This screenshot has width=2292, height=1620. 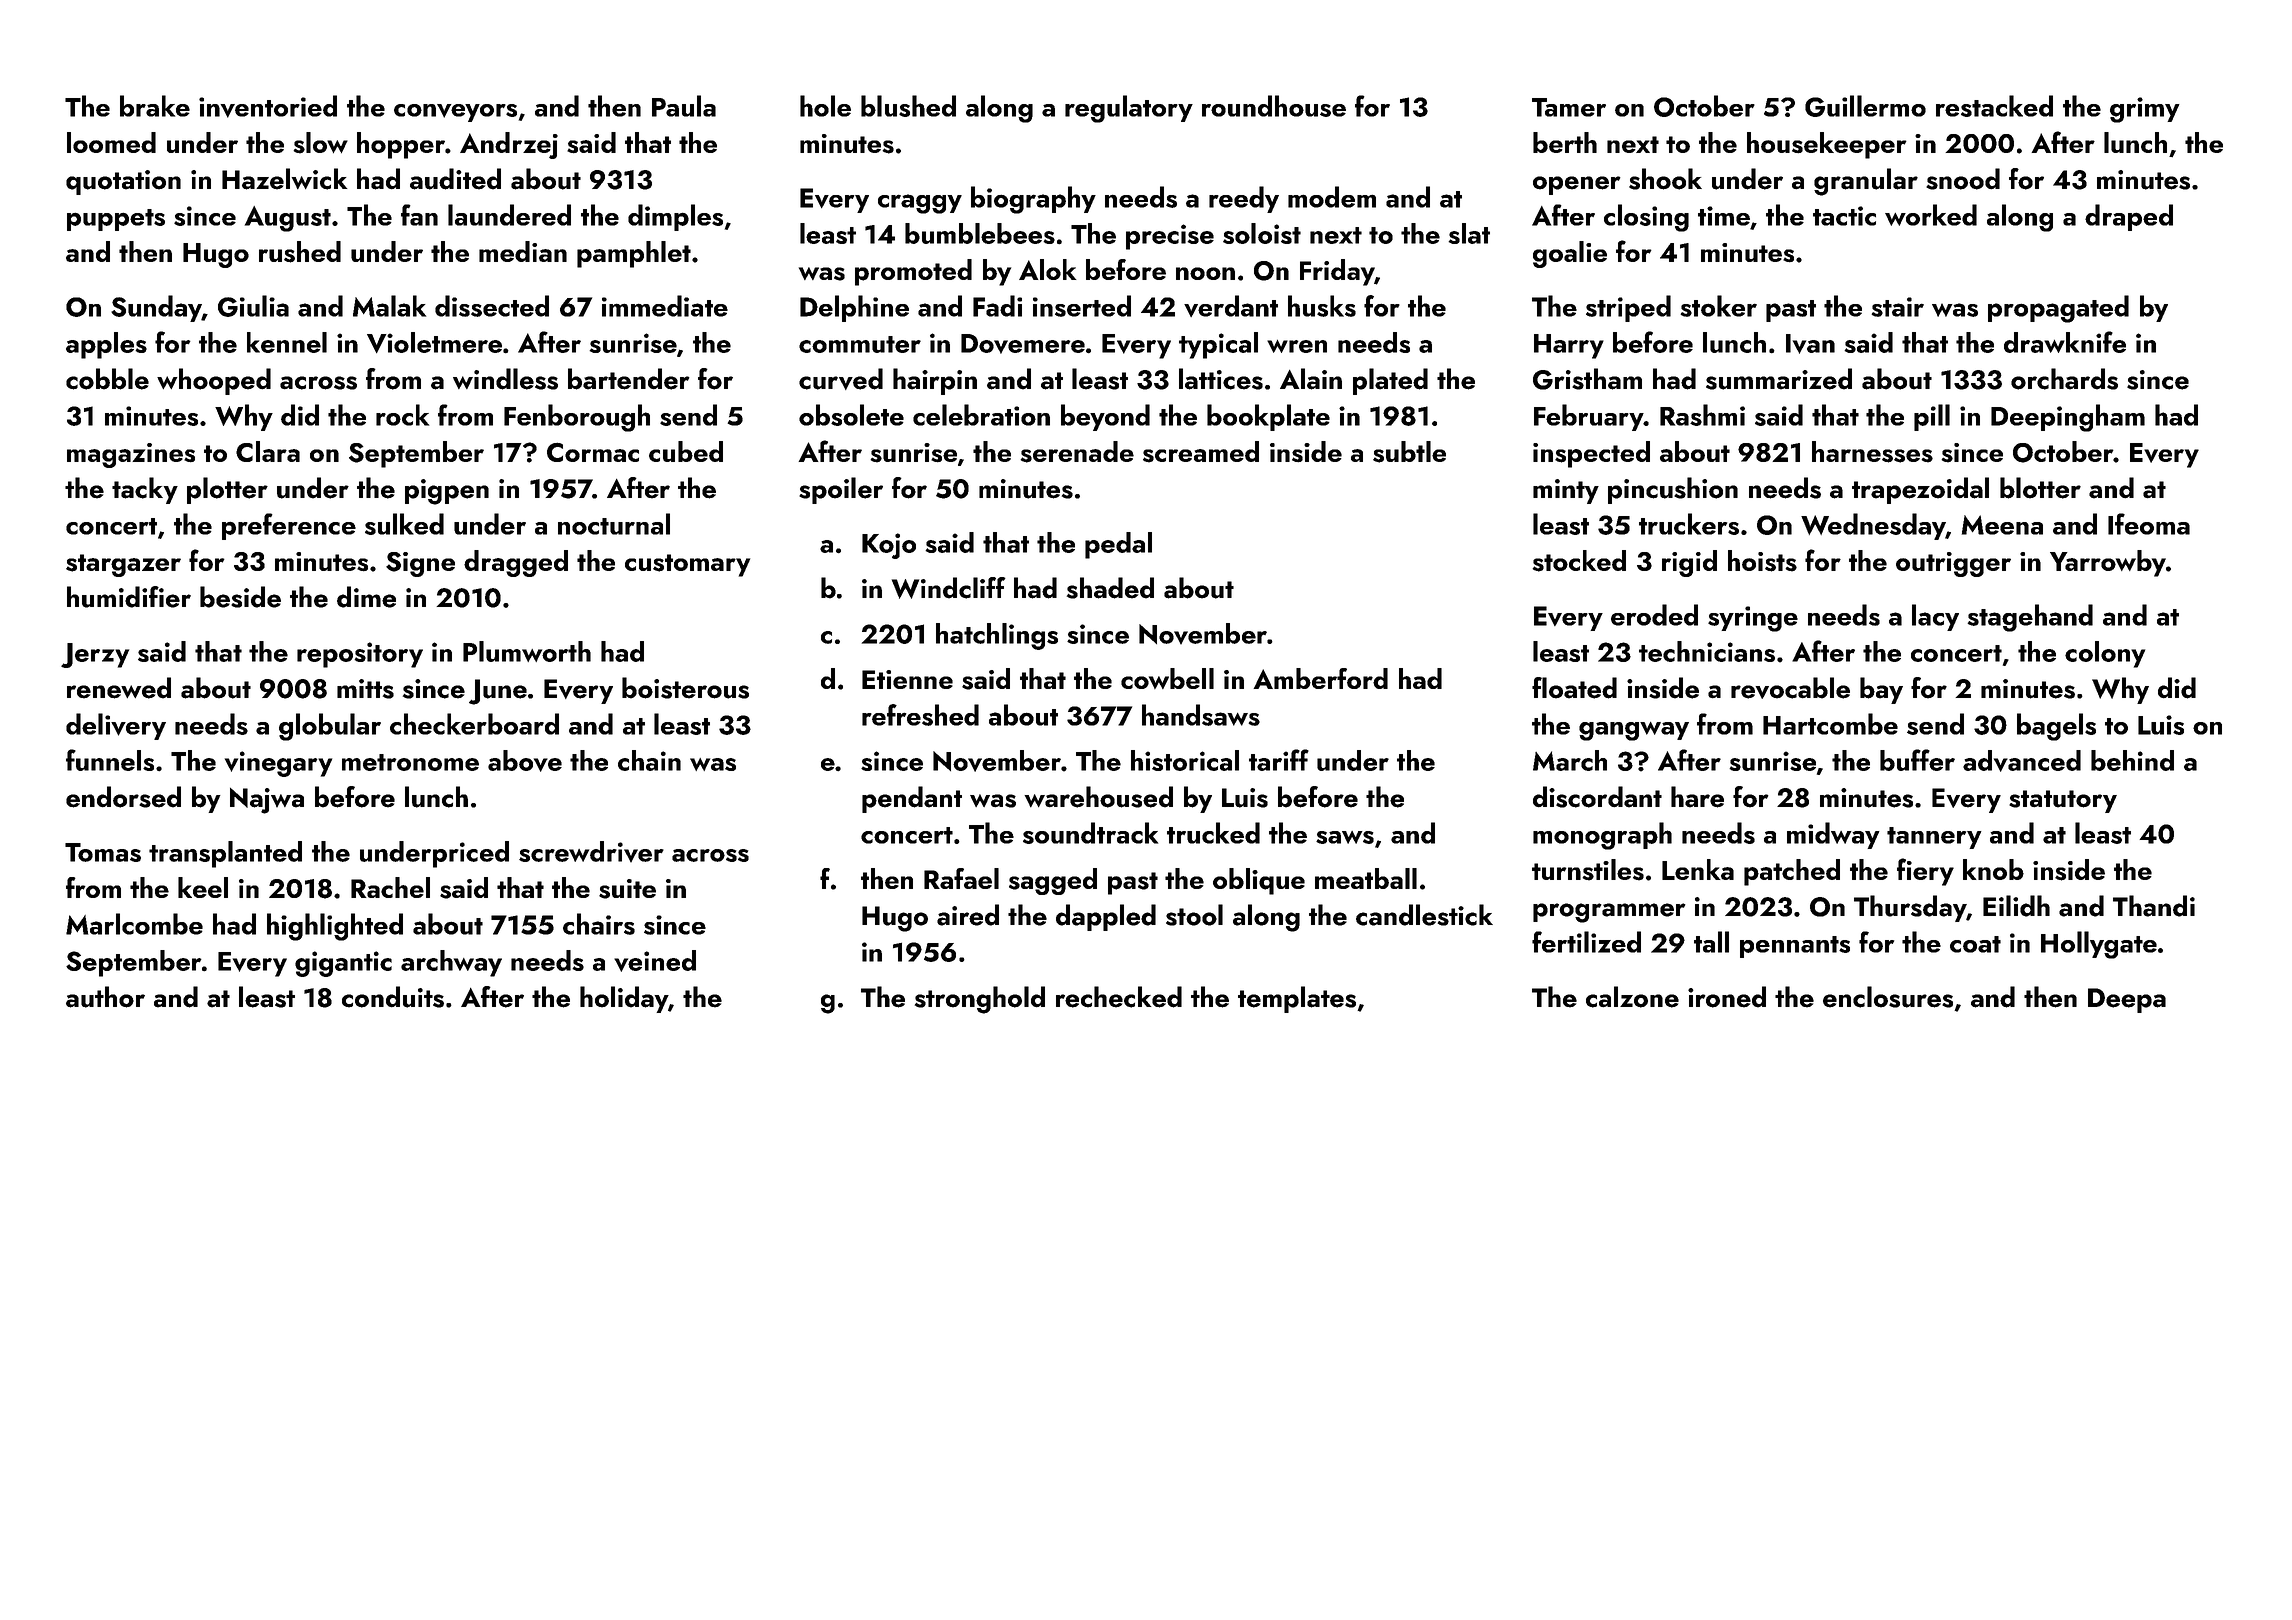 I want to click on lacy, so click(x=1935, y=617).
